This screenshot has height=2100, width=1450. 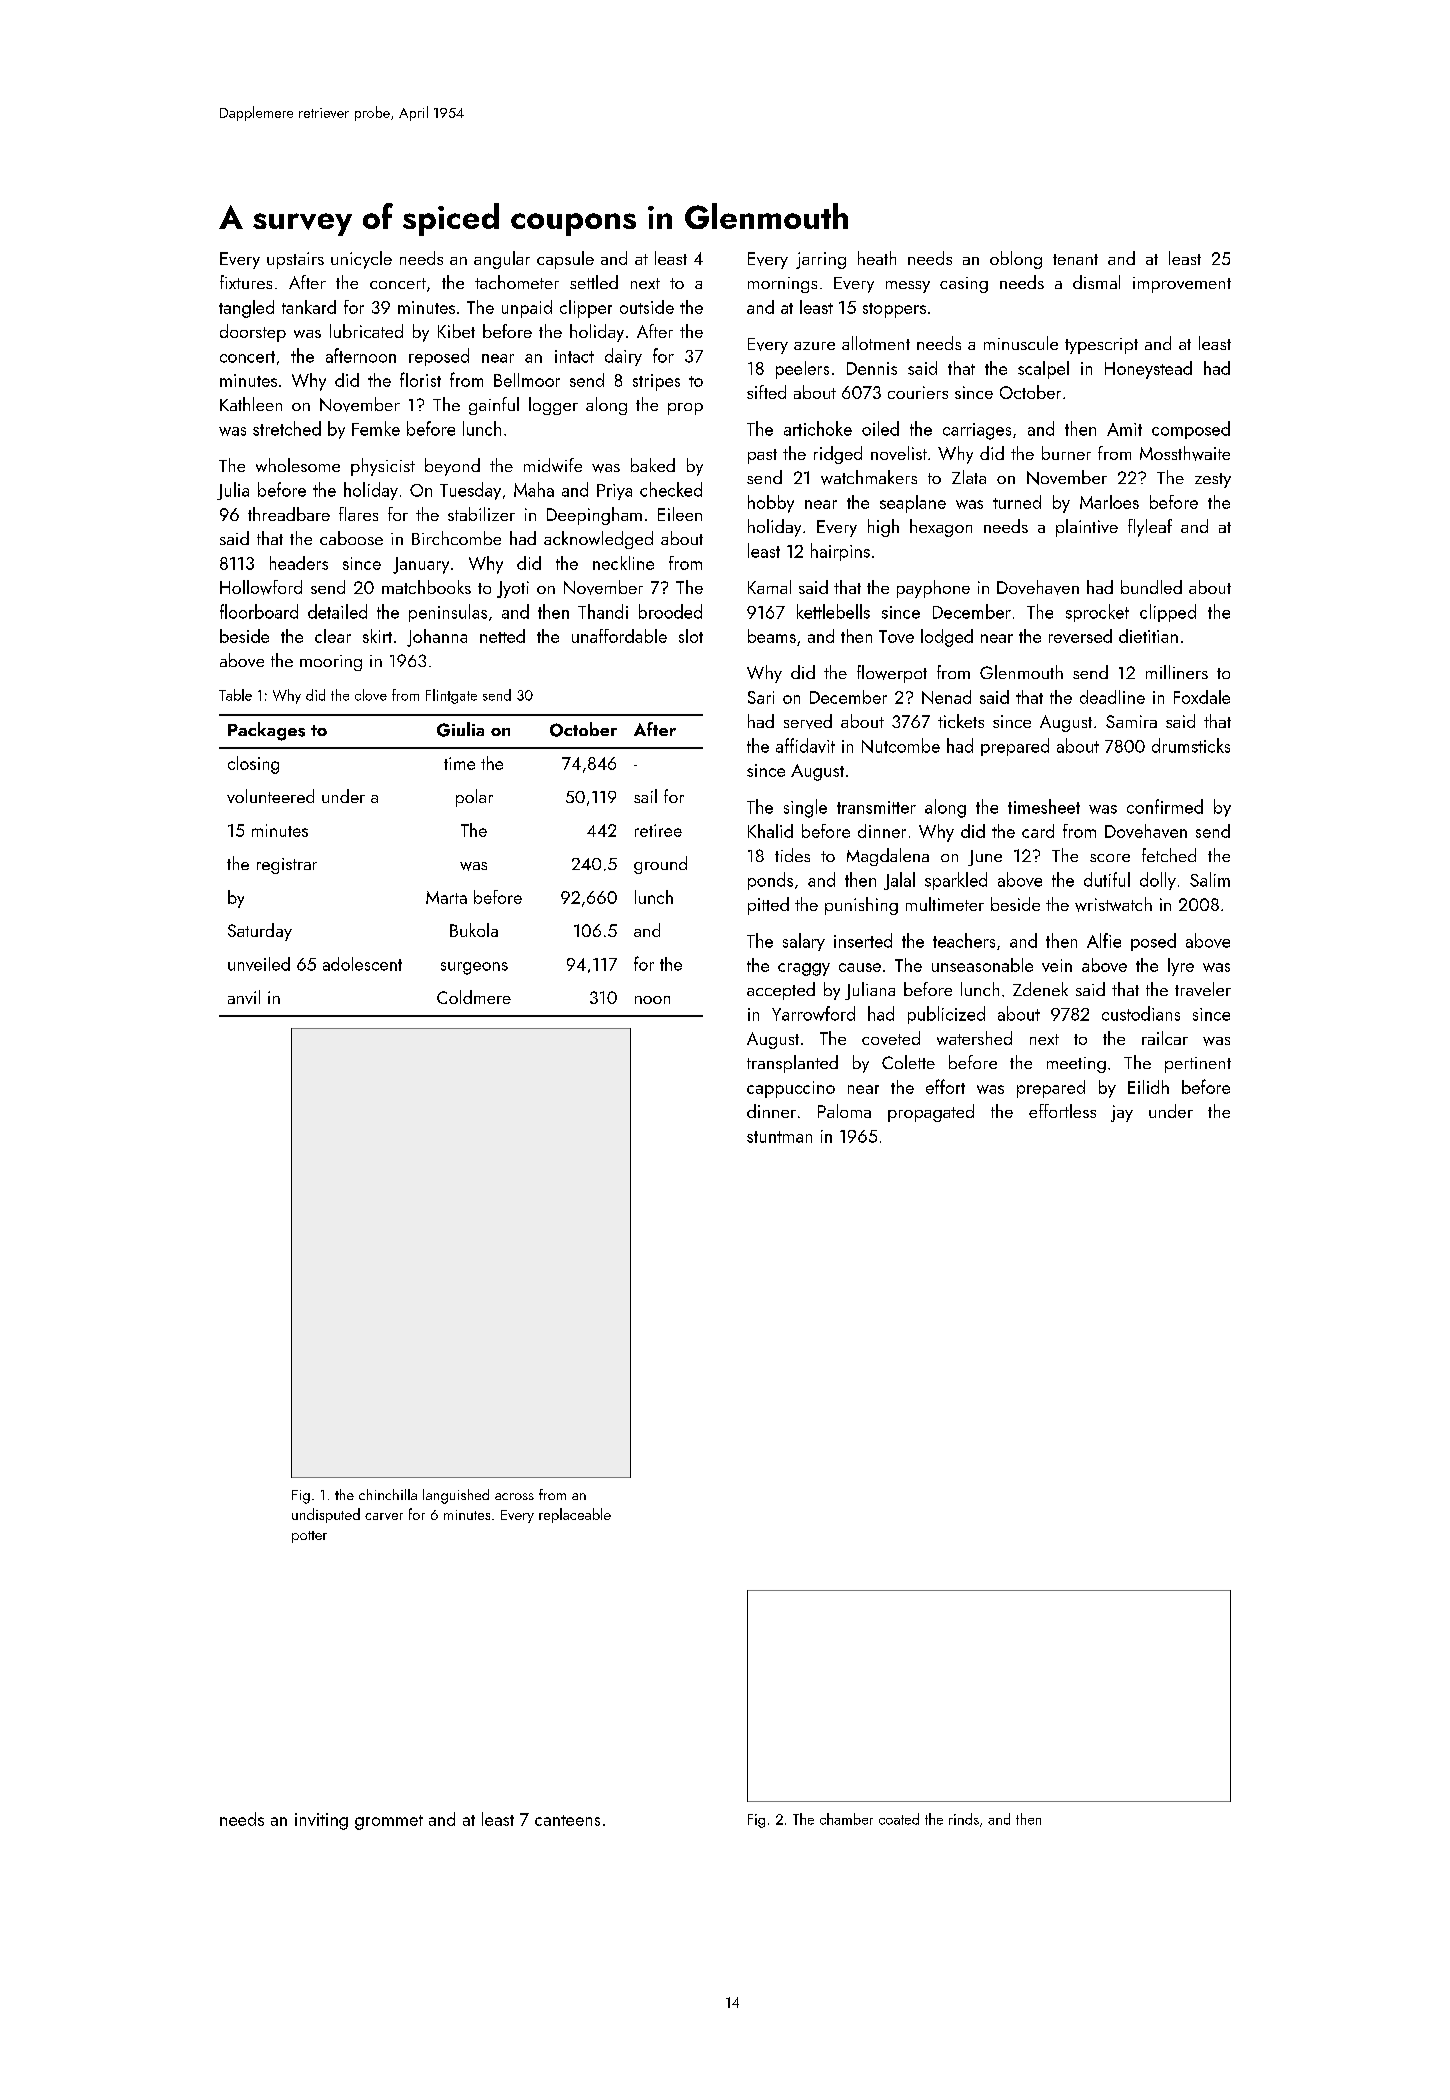 What do you see at coordinates (1124, 429) in the screenshot?
I see `Amit` at bounding box center [1124, 429].
